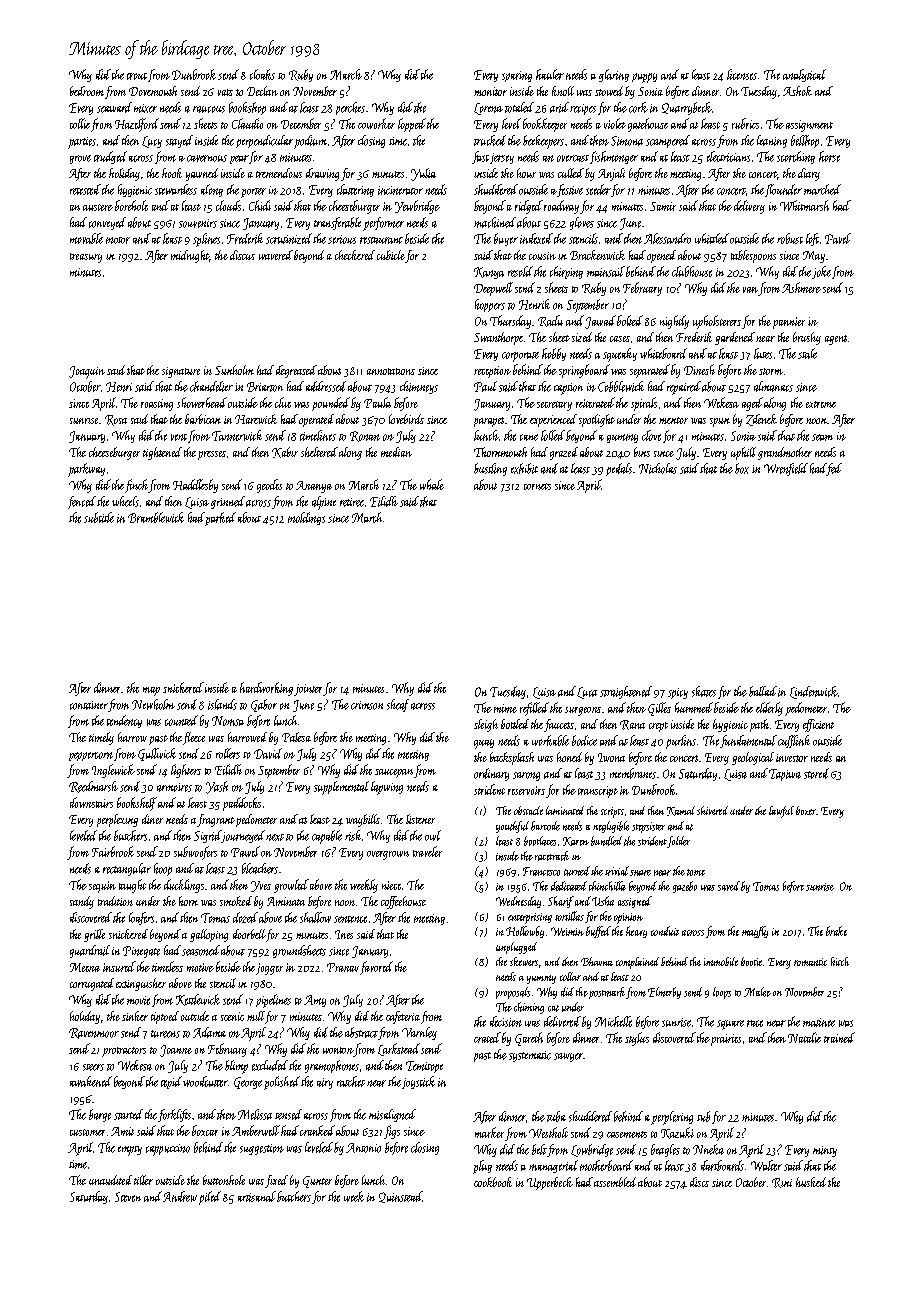  I want to click on lutes, so click(763, 353).
